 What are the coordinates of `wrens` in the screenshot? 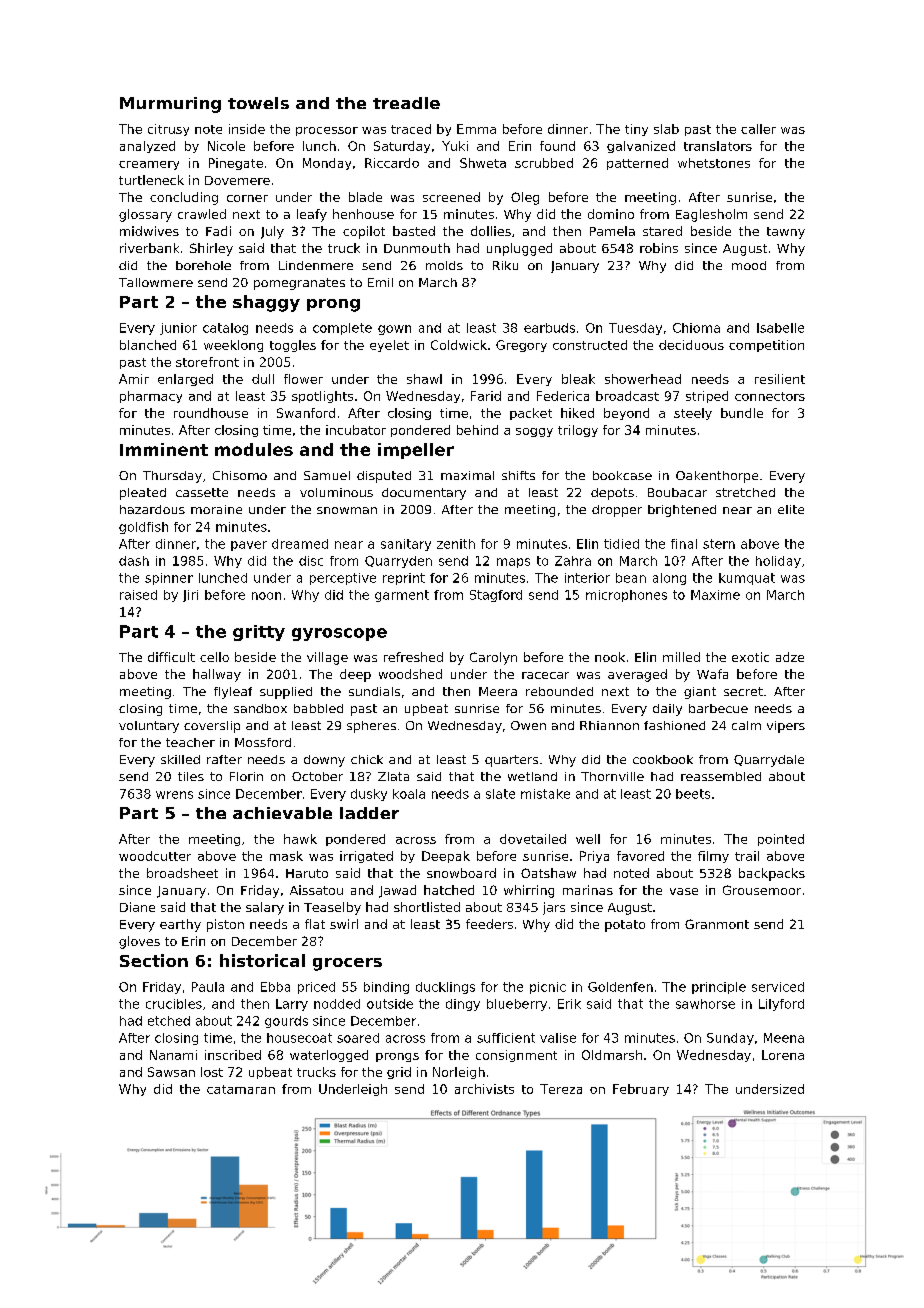 It's located at (174, 795).
